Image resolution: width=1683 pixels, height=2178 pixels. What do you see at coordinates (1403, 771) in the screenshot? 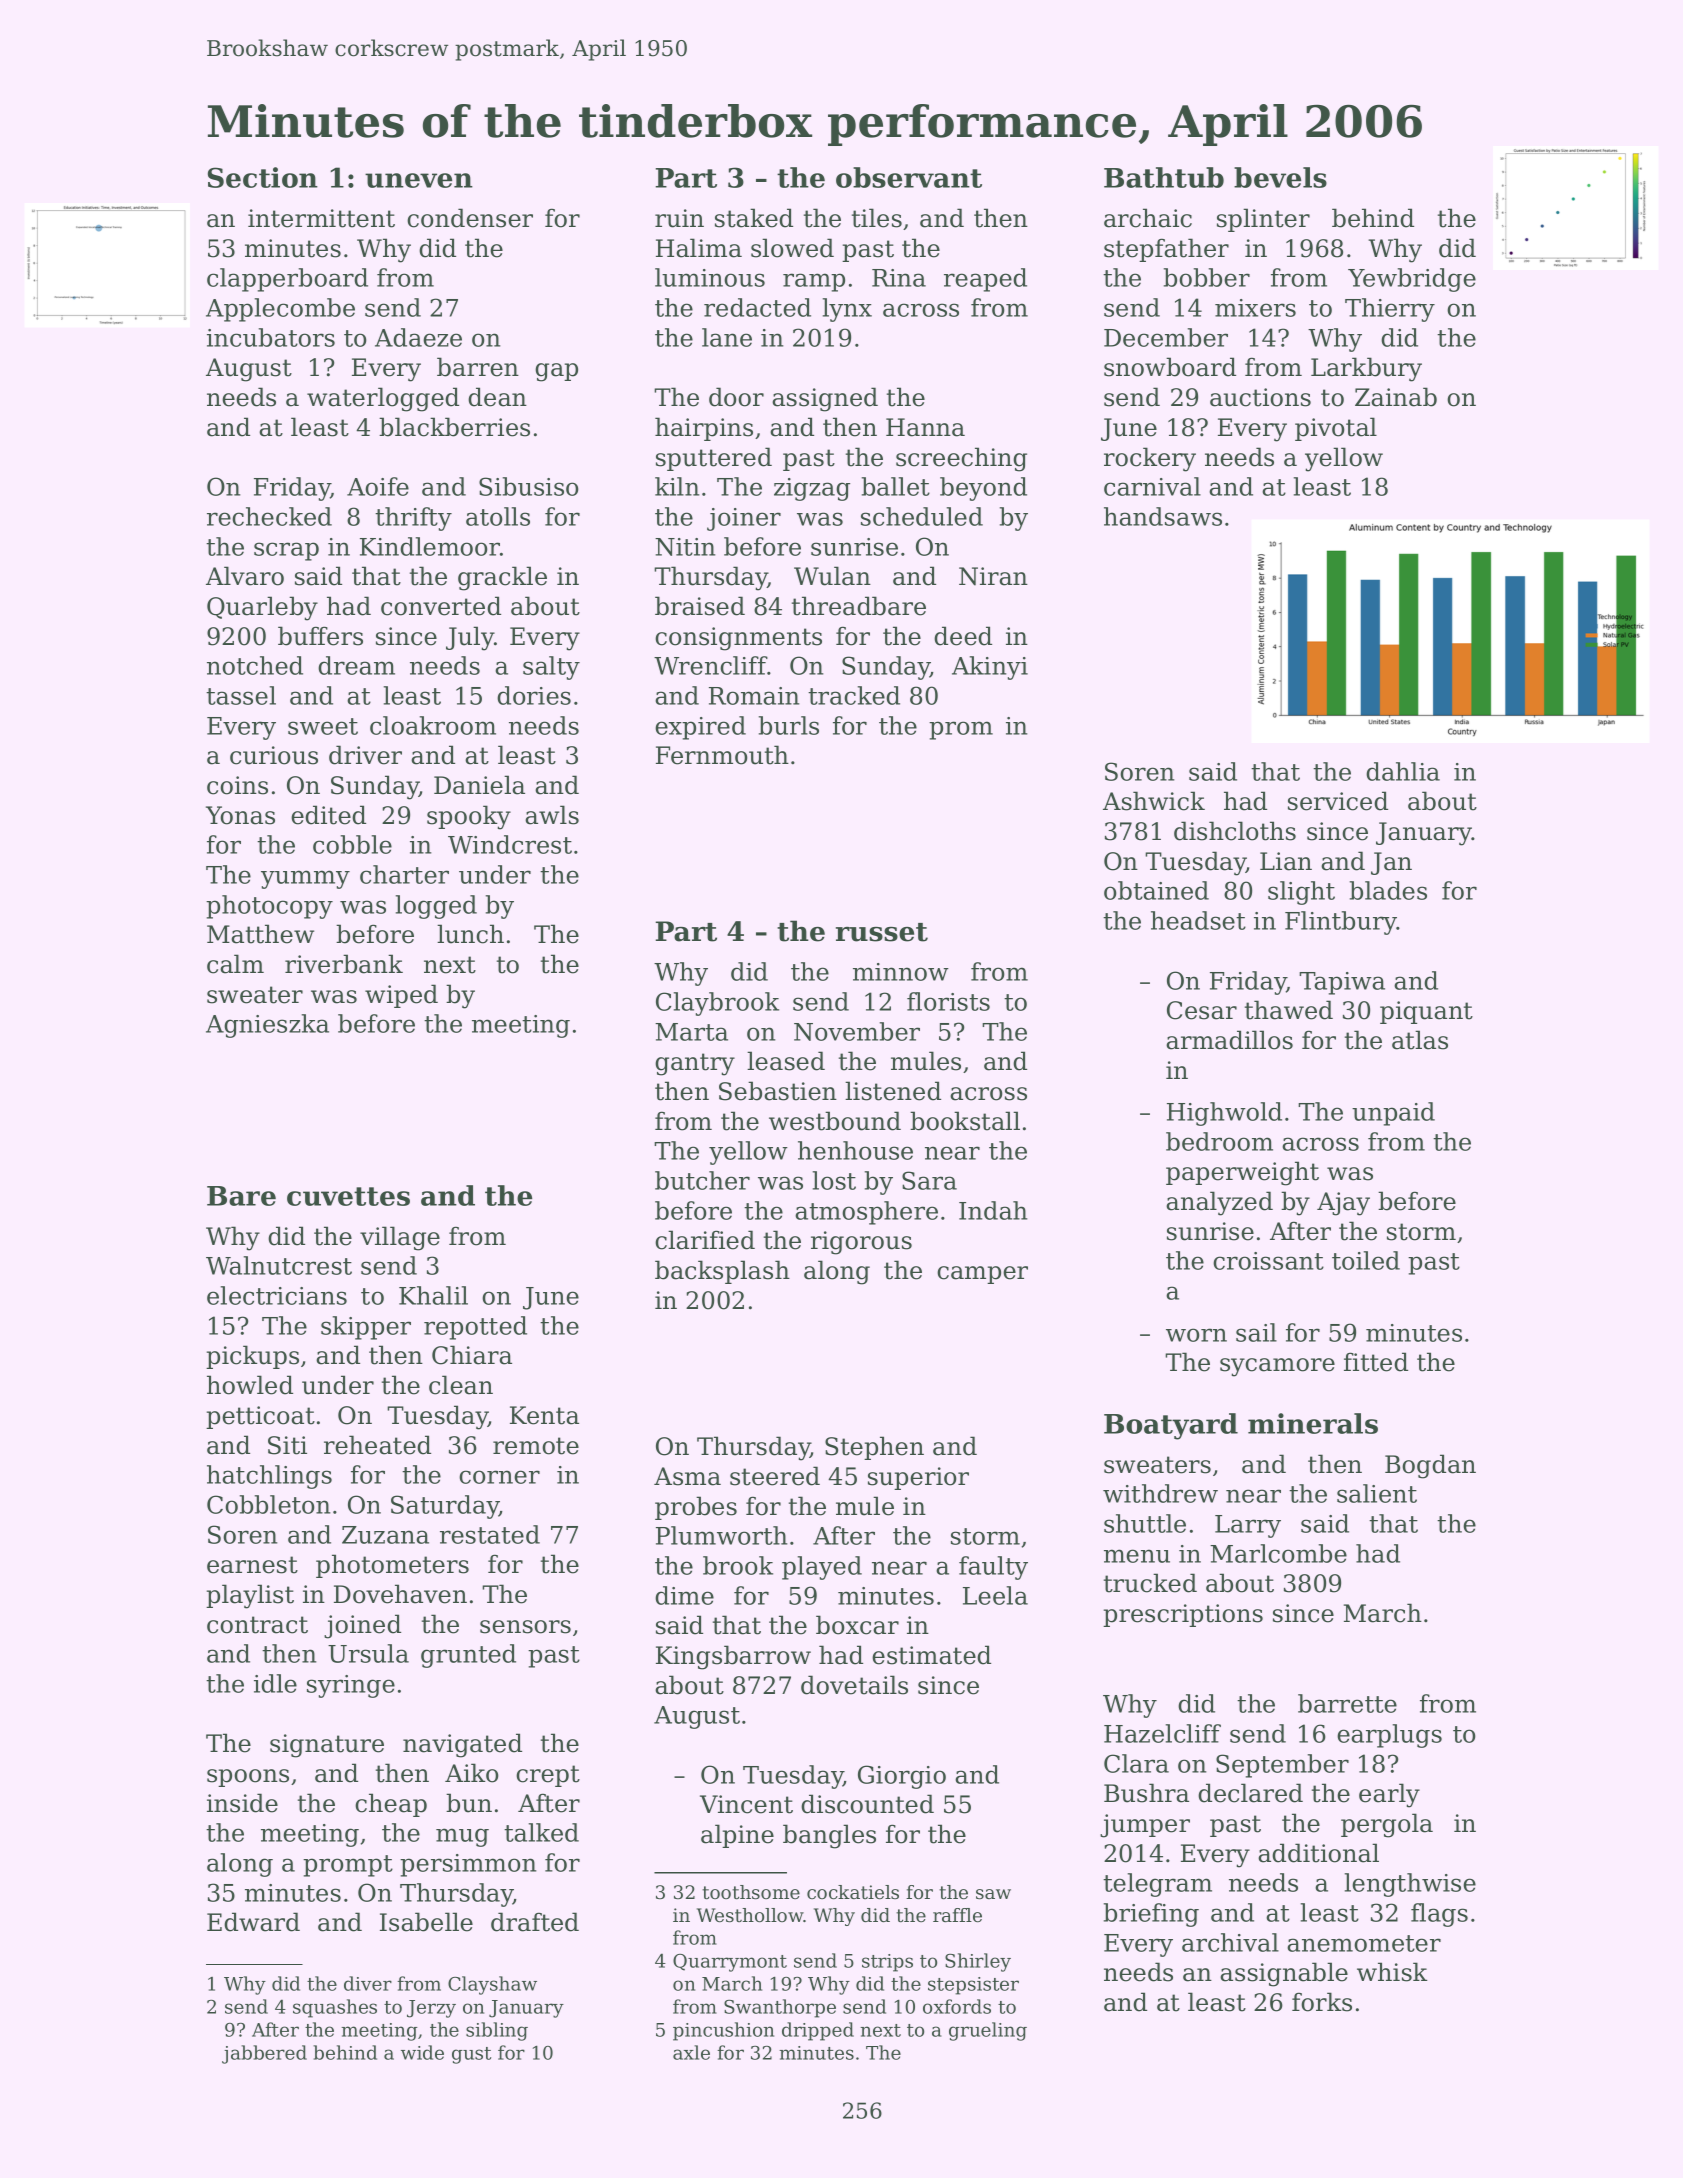
I see `dahlia` at bounding box center [1403, 771].
